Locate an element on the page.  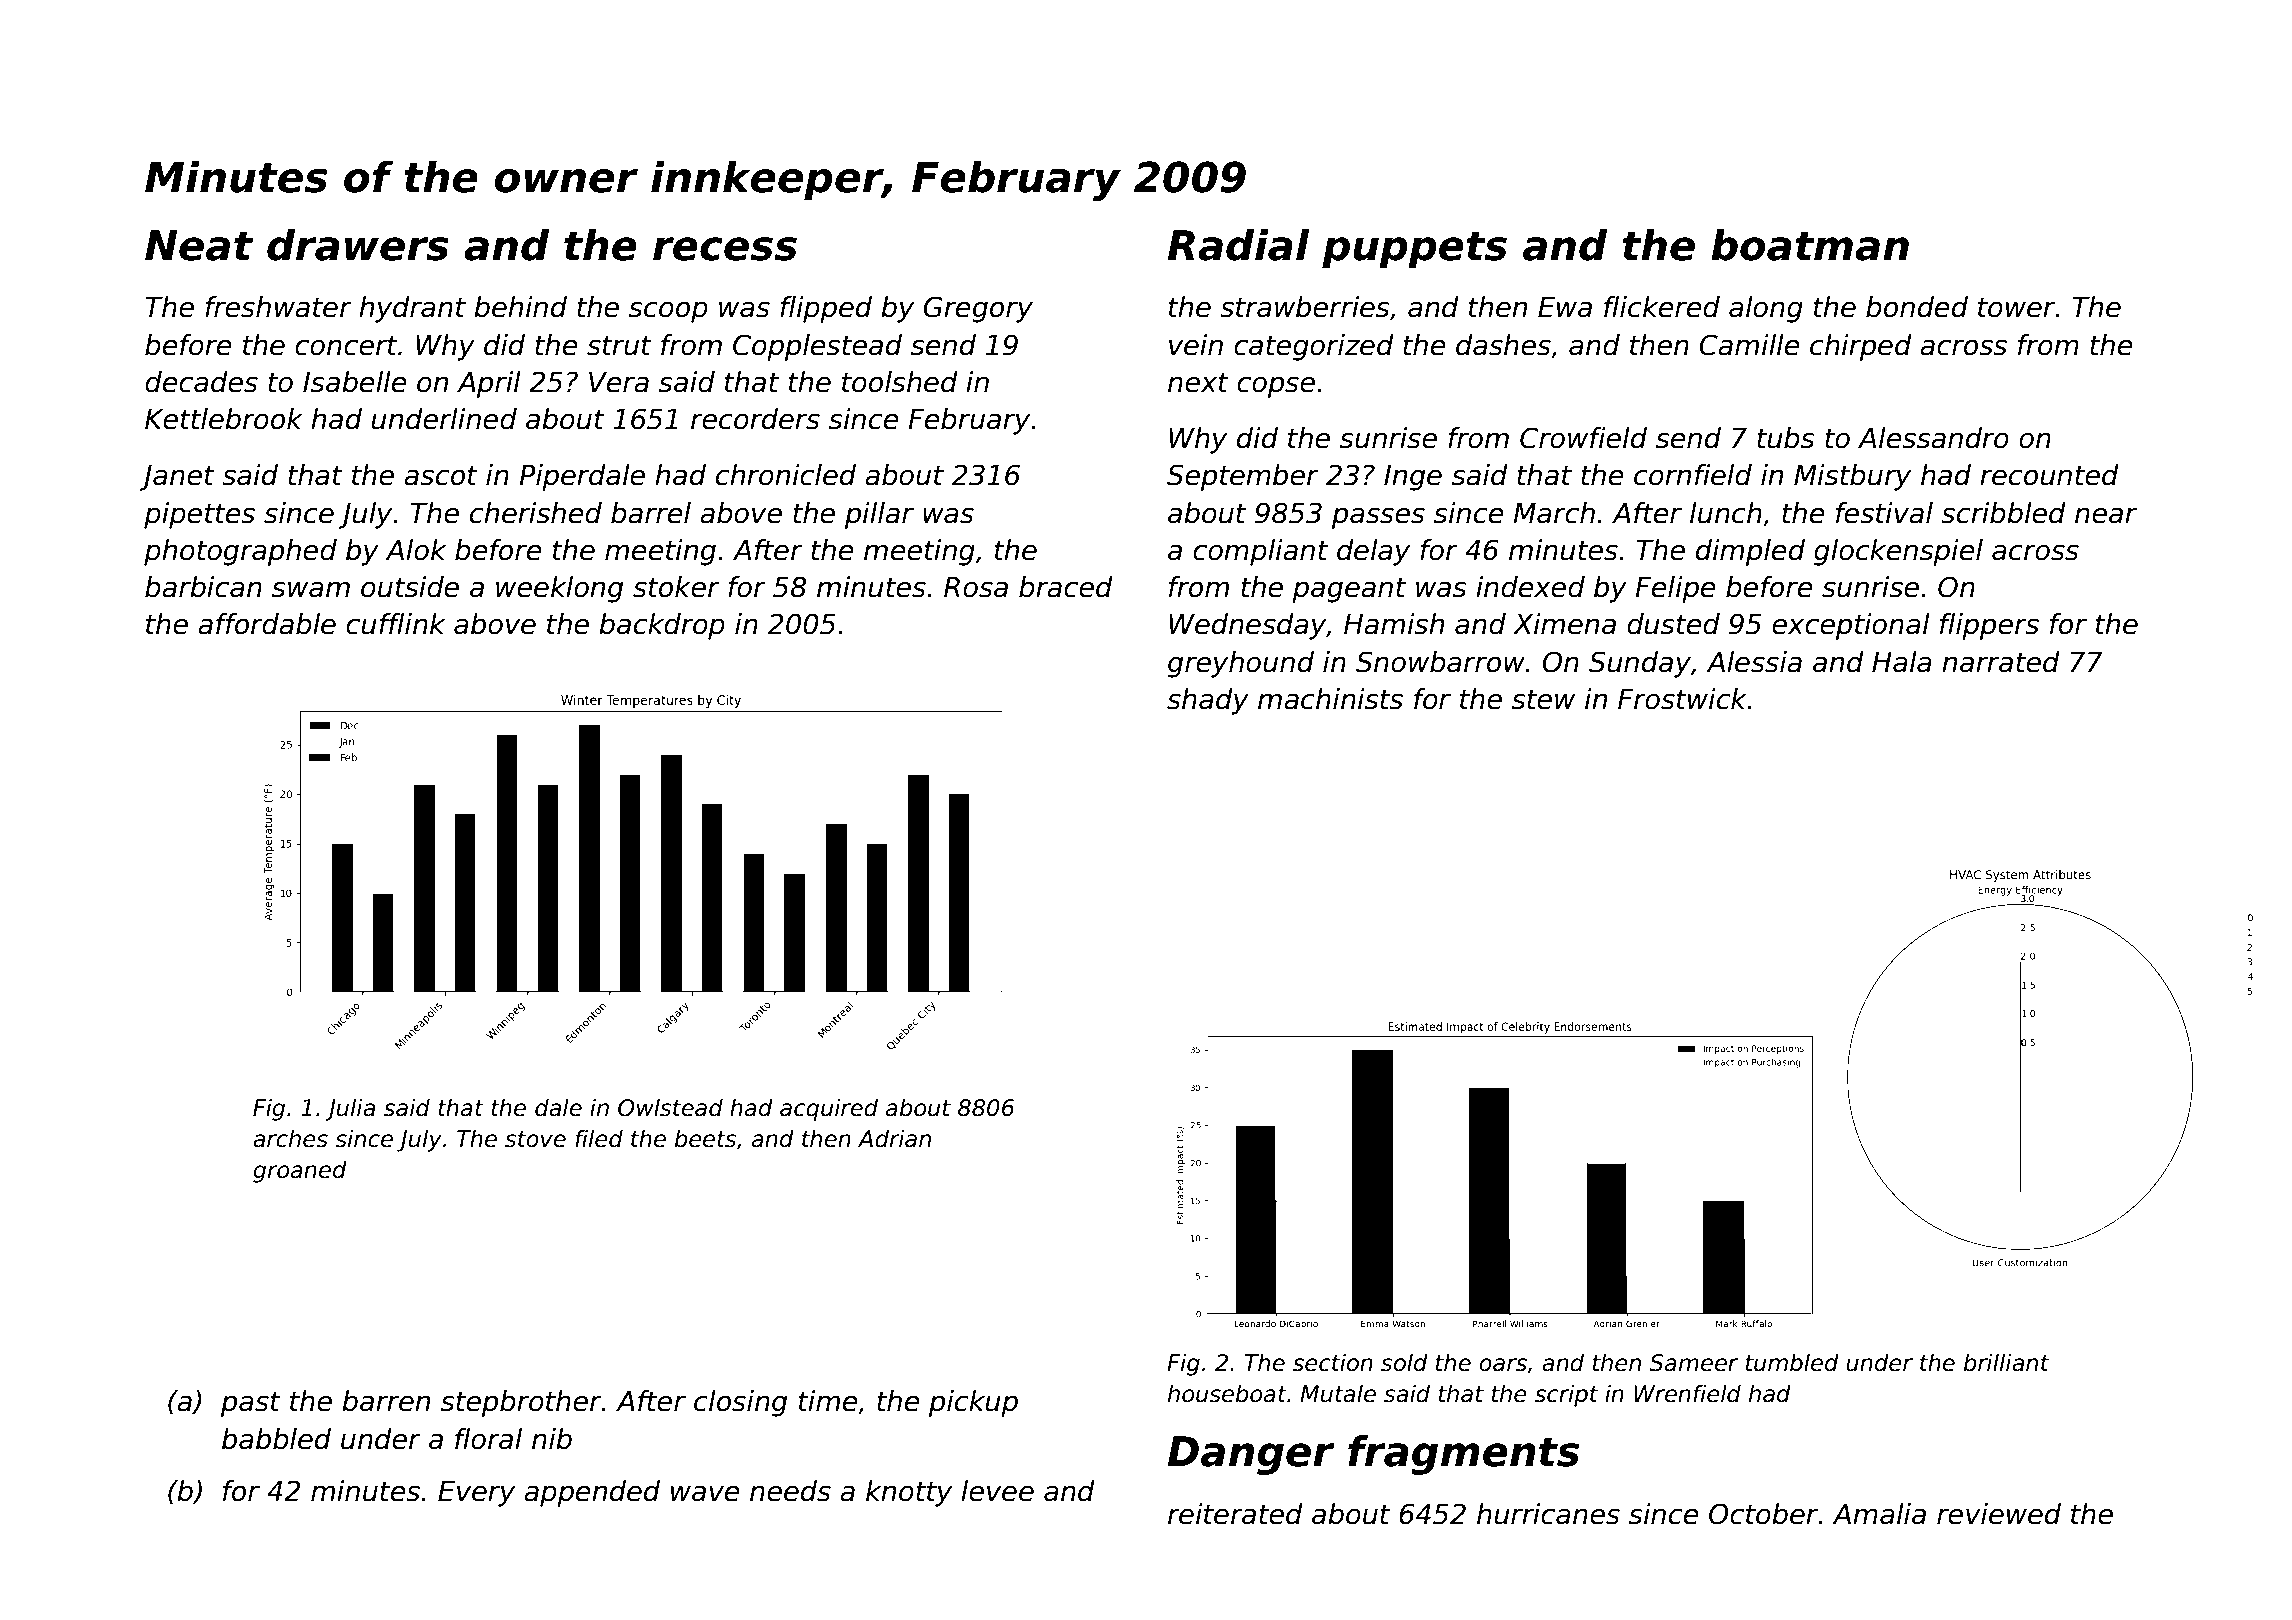
recess is located at coordinates (725, 249).
